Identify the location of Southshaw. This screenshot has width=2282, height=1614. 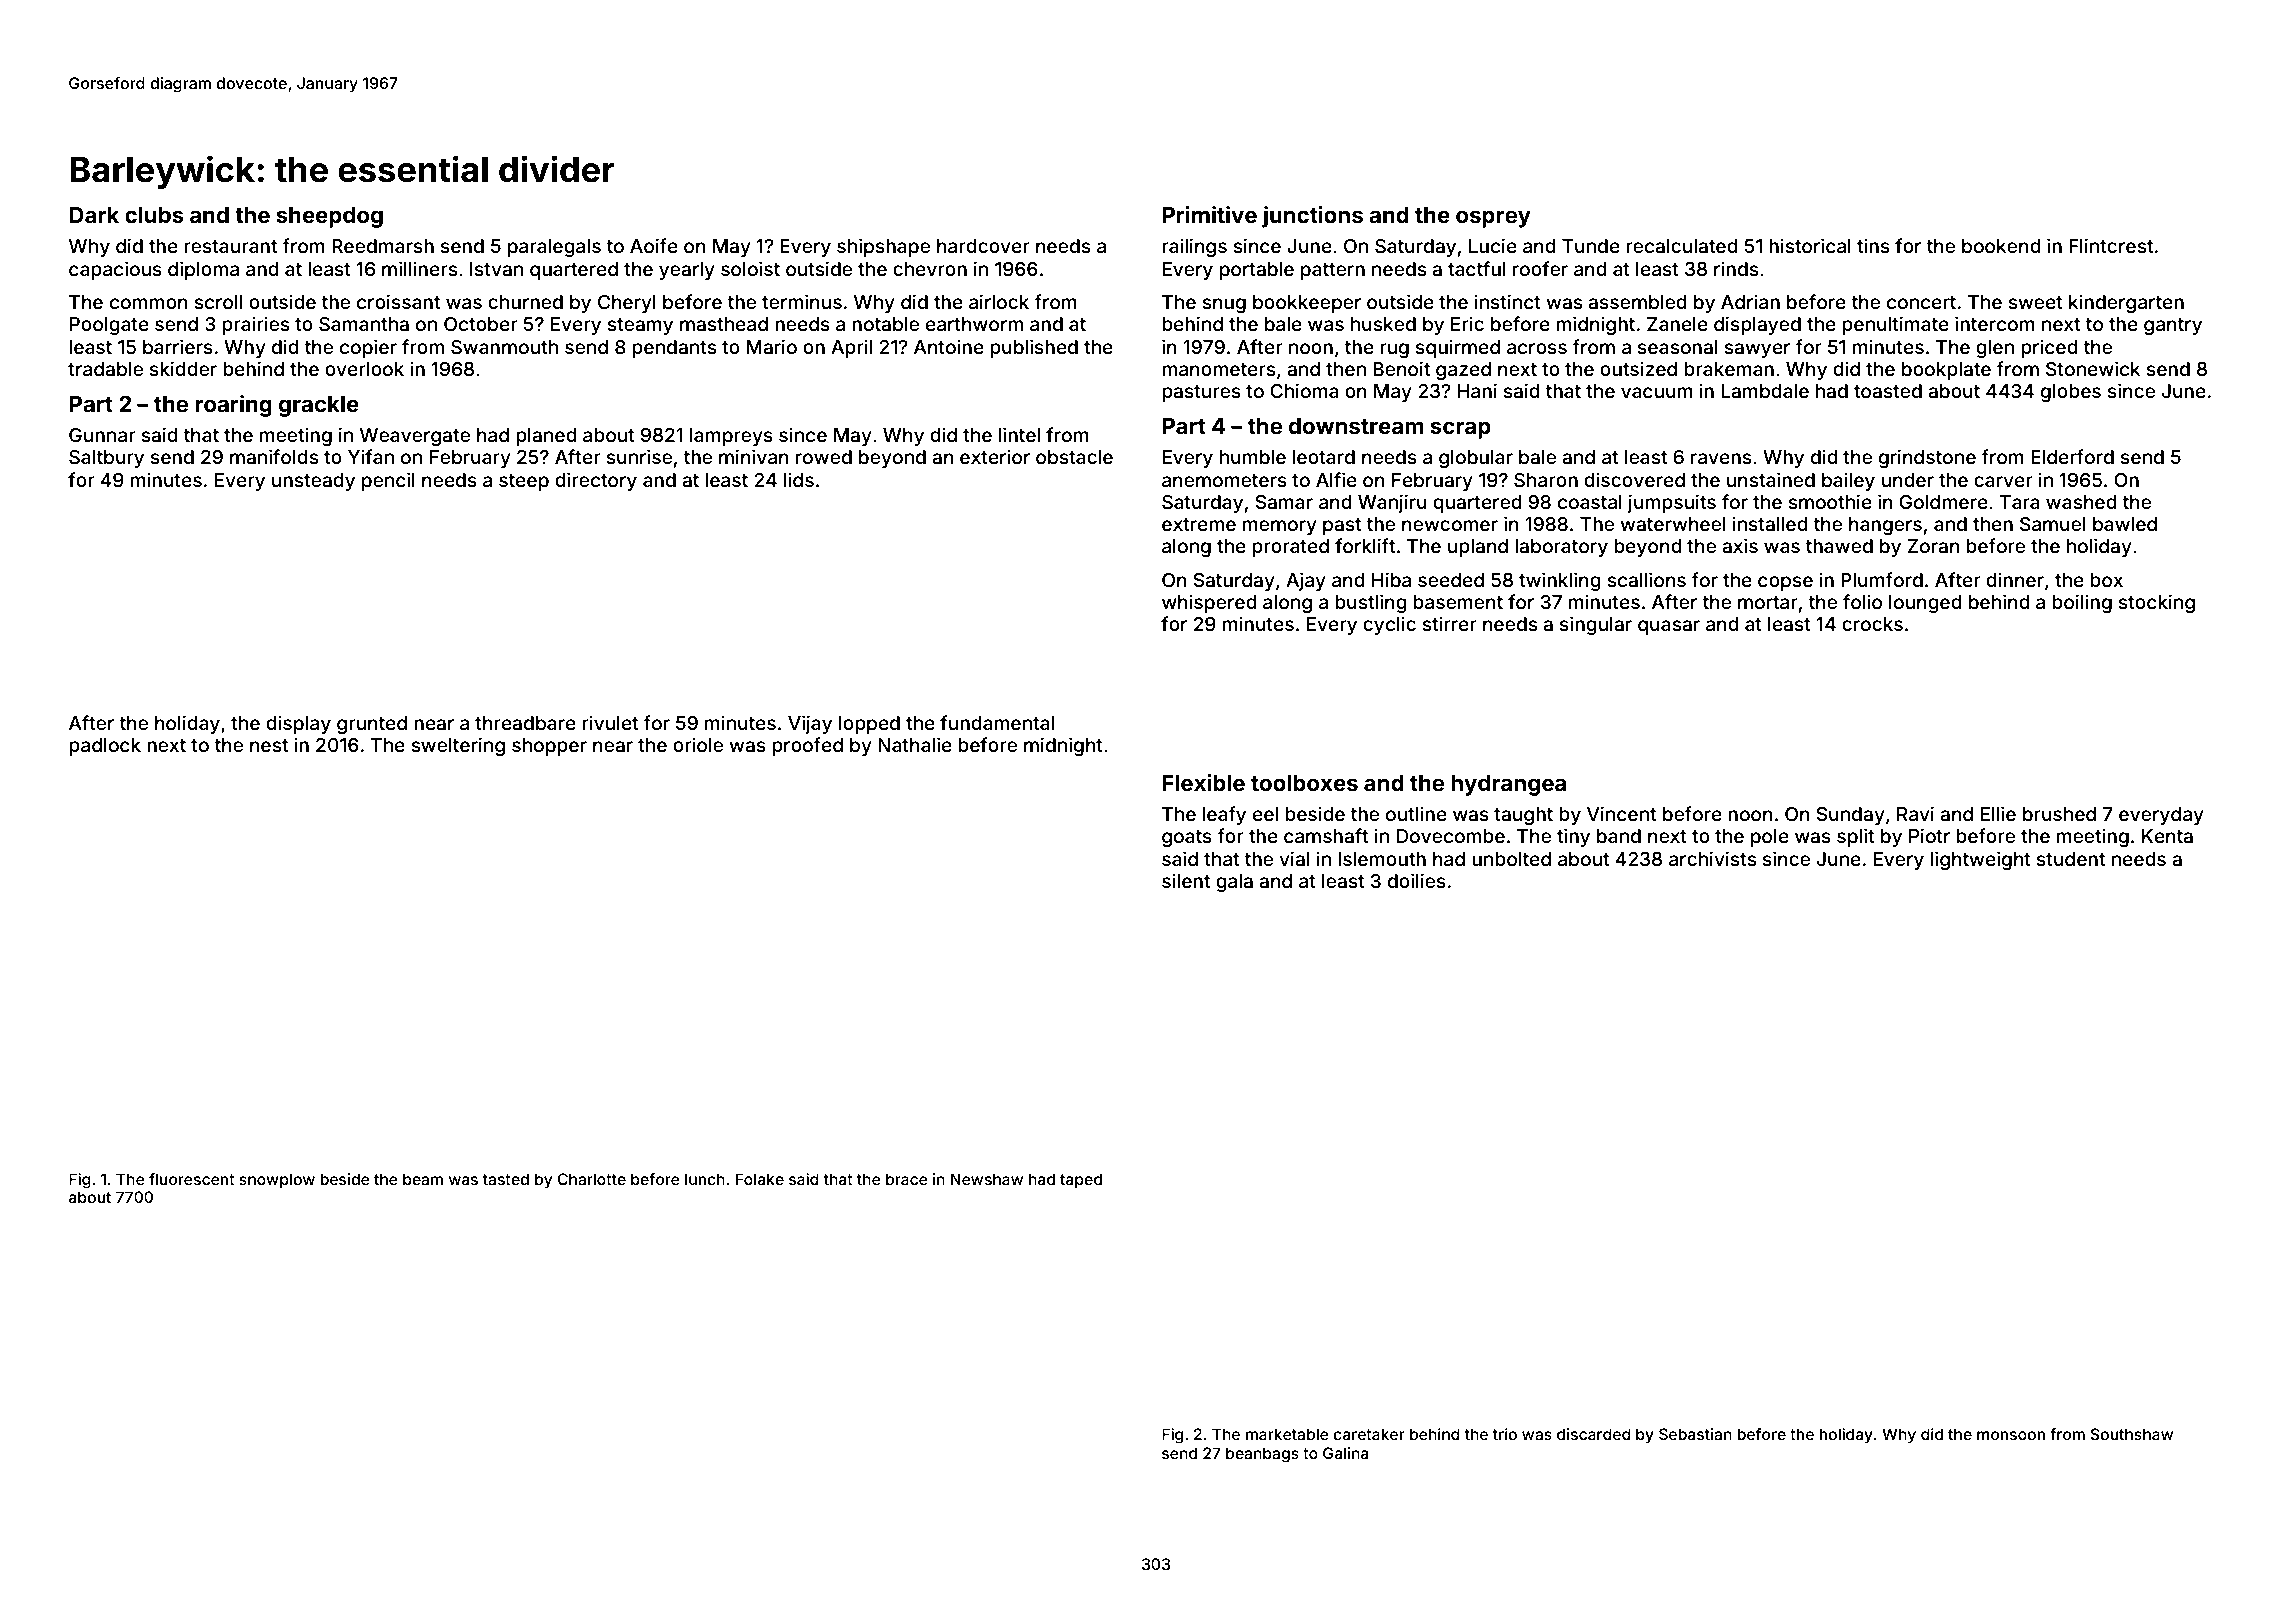
(2132, 1434).
